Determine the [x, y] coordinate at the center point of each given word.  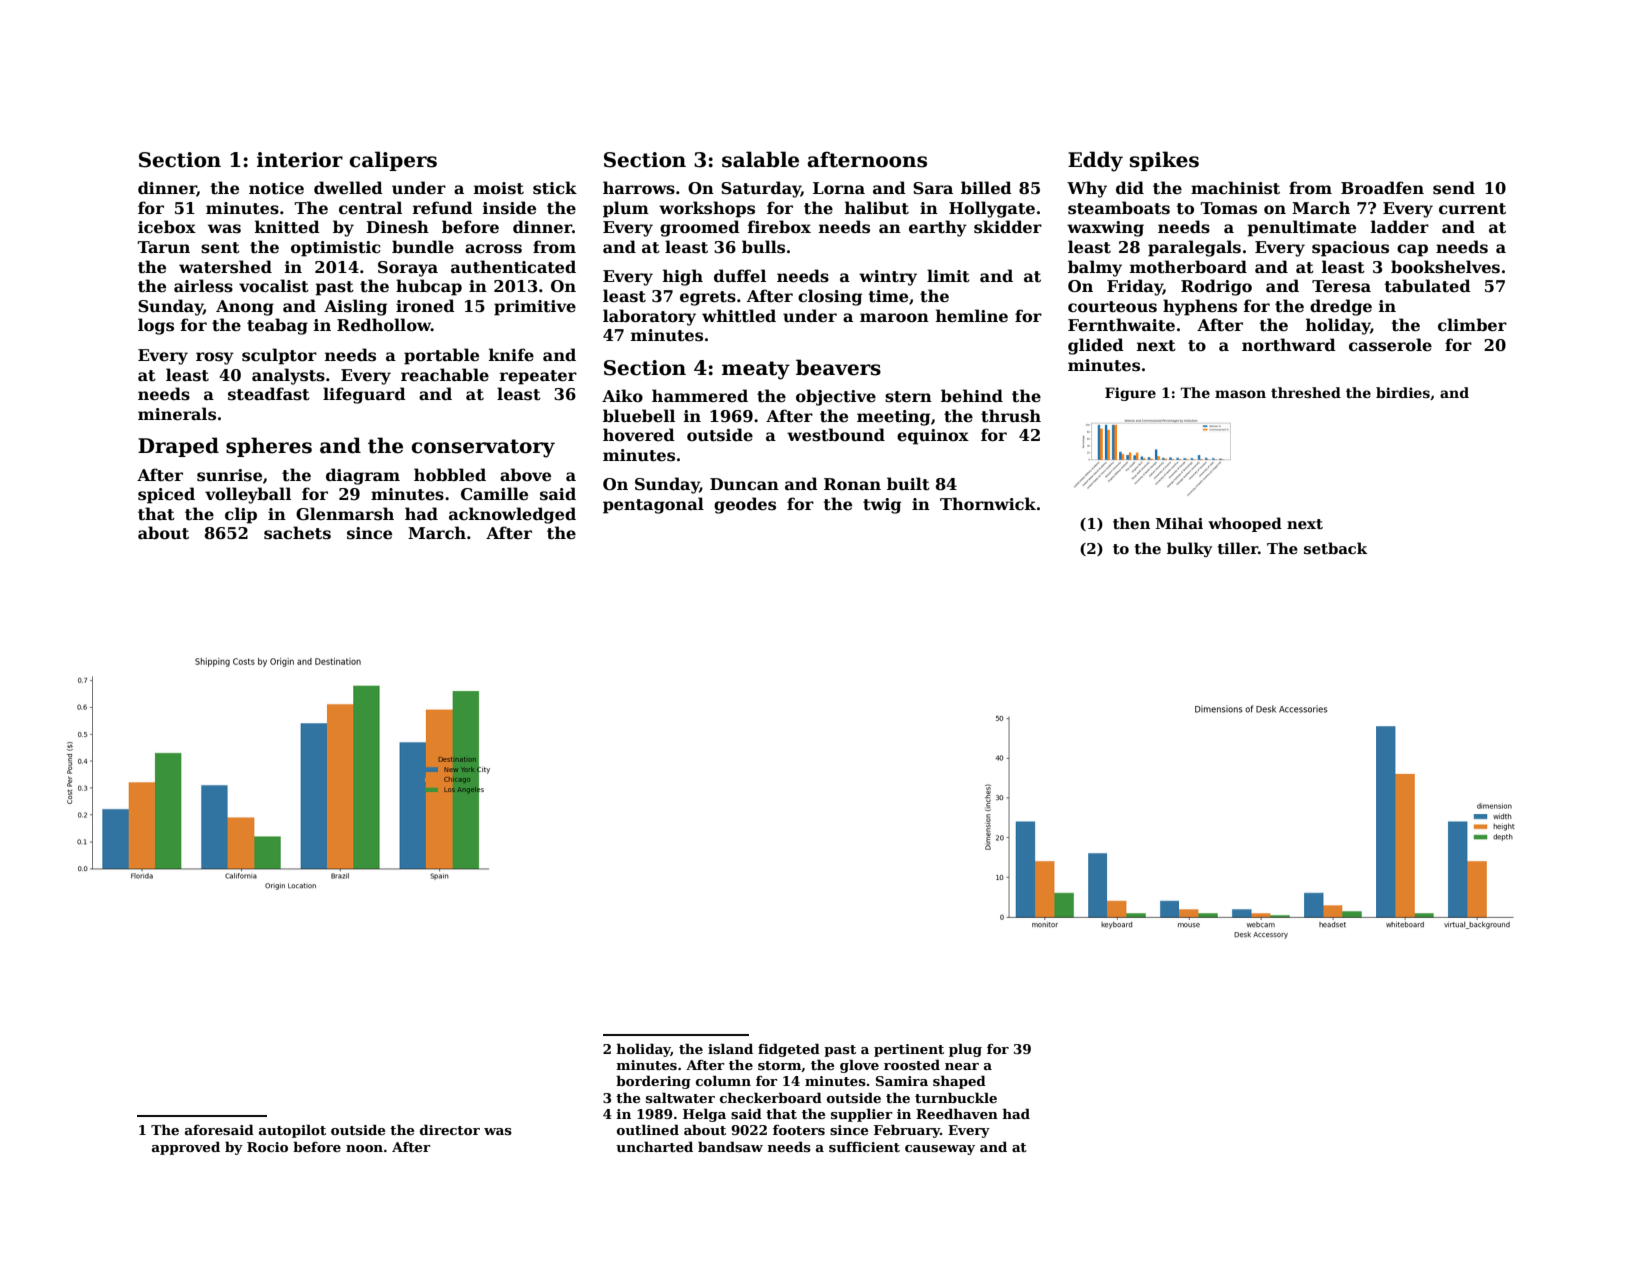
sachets [297, 533]
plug [965, 1050]
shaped [959, 1082]
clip [241, 515]
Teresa [1341, 286]
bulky [1189, 549]
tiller [1238, 548]
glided [1096, 346]
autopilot [292, 1131]
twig [882, 506]
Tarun [164, 247]
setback [1335, 548]
